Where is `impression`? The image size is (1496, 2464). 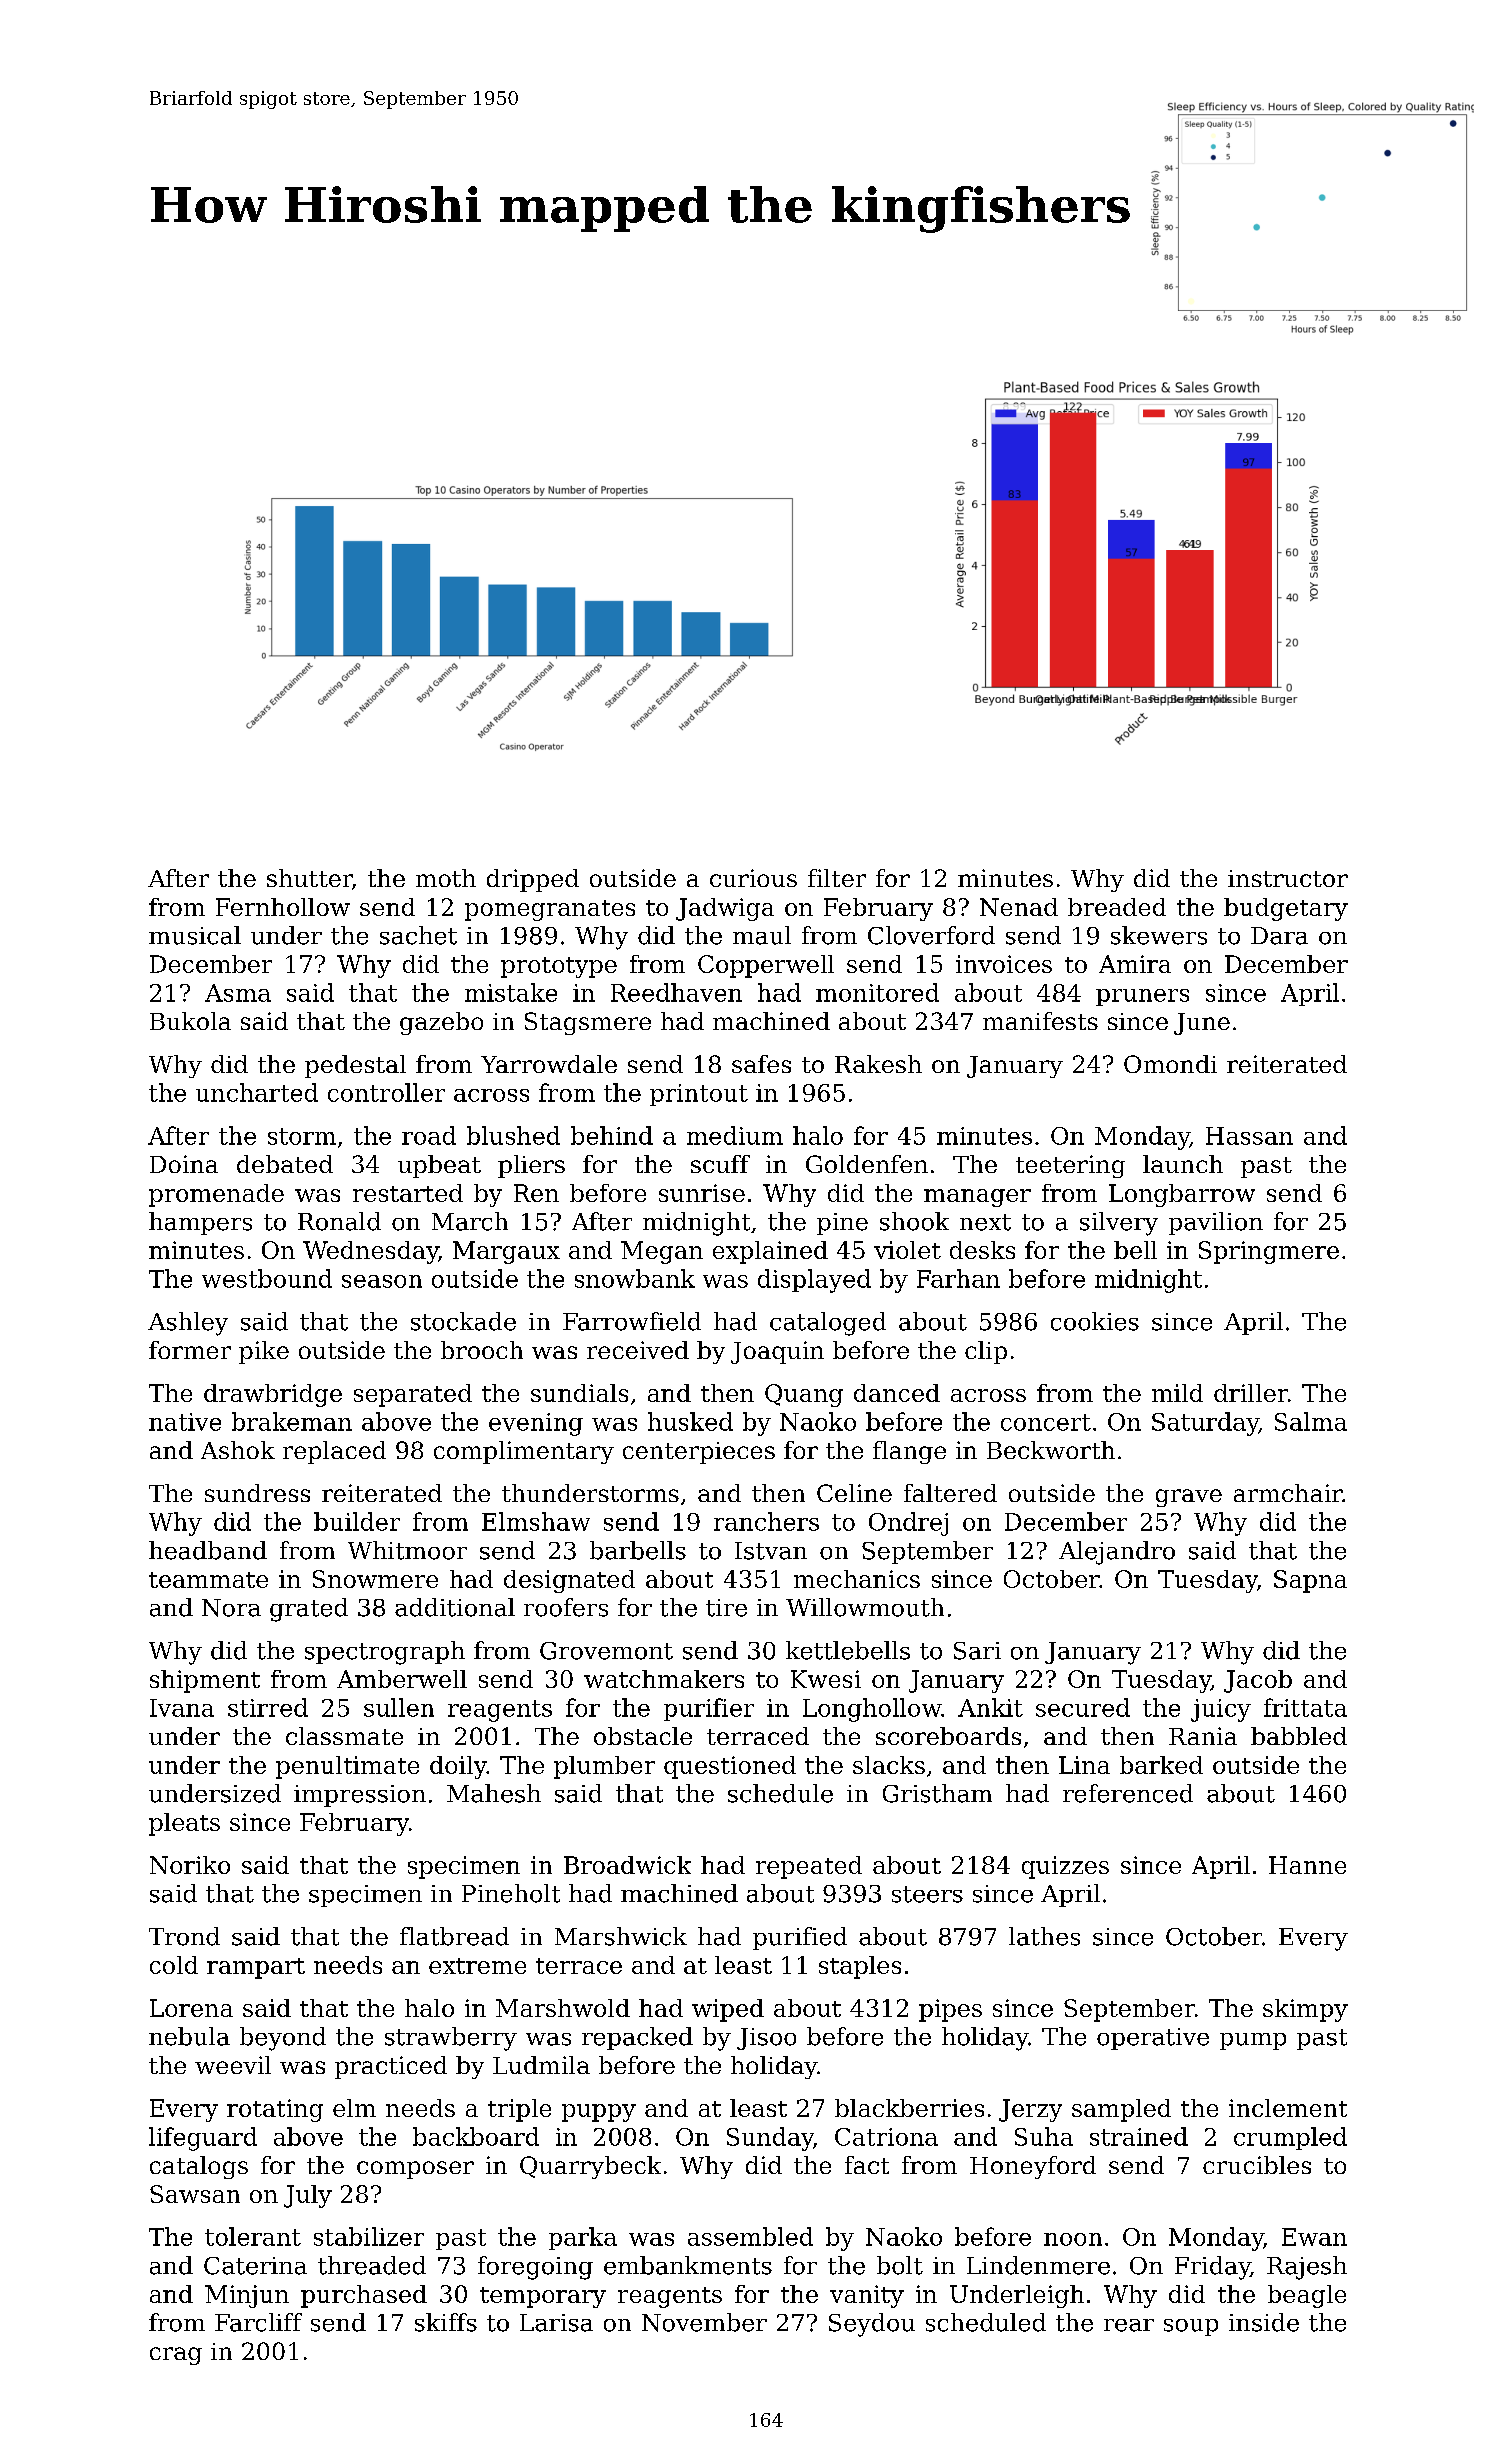 impression is located at coordinates (360, 1796).
